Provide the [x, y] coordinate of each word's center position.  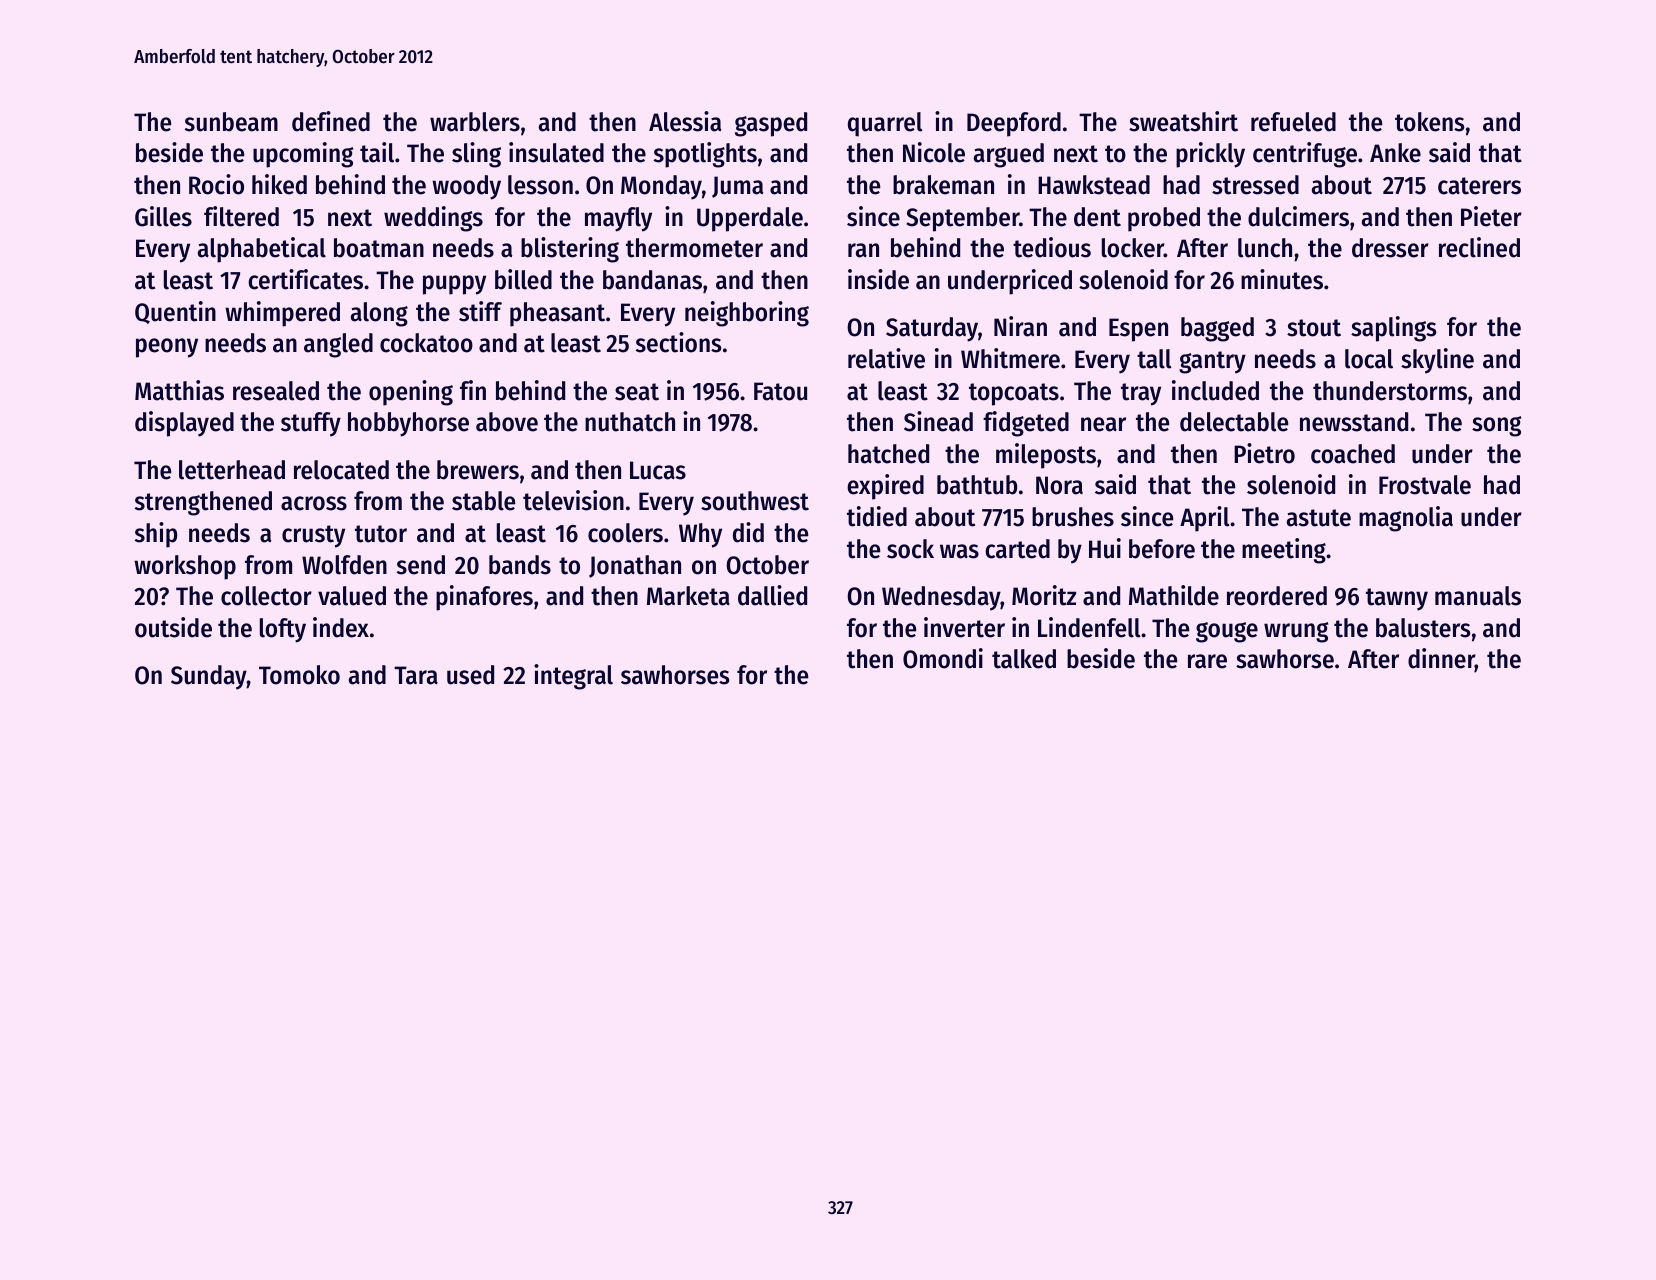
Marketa [688, 596]
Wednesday [941, 598]
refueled [1293, 122]
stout [1314, 328]
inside [878, 279]
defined [331, 121]
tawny [1397, 599]
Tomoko [299, 675]
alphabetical [262, 250]
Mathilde [1174, 595]
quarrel [885, 124]
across [314, 503]
